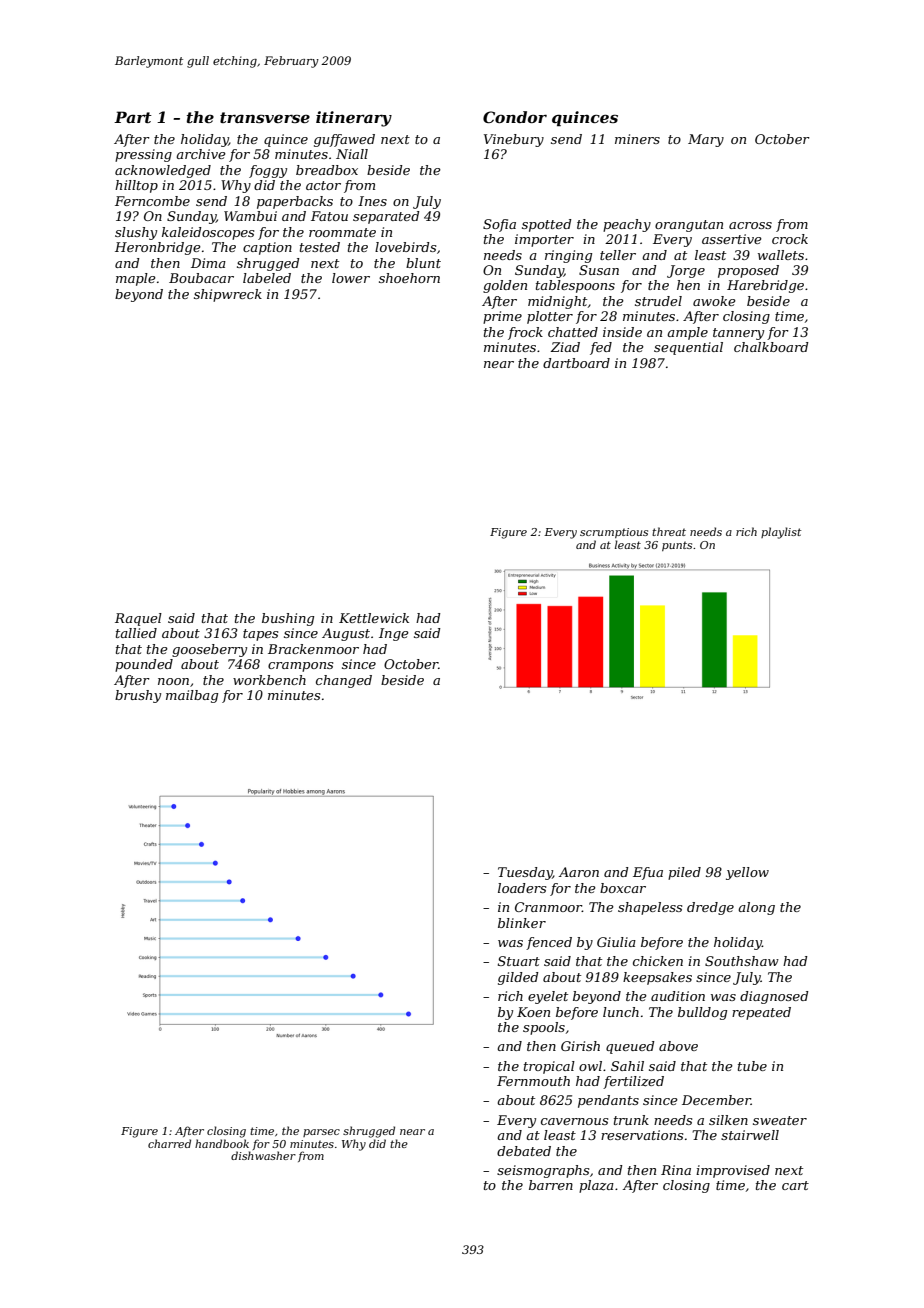 Image resolution: width=924 pixels, height=1308 pixels. What do you see at coordinates (138, 619) in the screenshot?
I see `Raquel` at bounding box center [138, 619].
